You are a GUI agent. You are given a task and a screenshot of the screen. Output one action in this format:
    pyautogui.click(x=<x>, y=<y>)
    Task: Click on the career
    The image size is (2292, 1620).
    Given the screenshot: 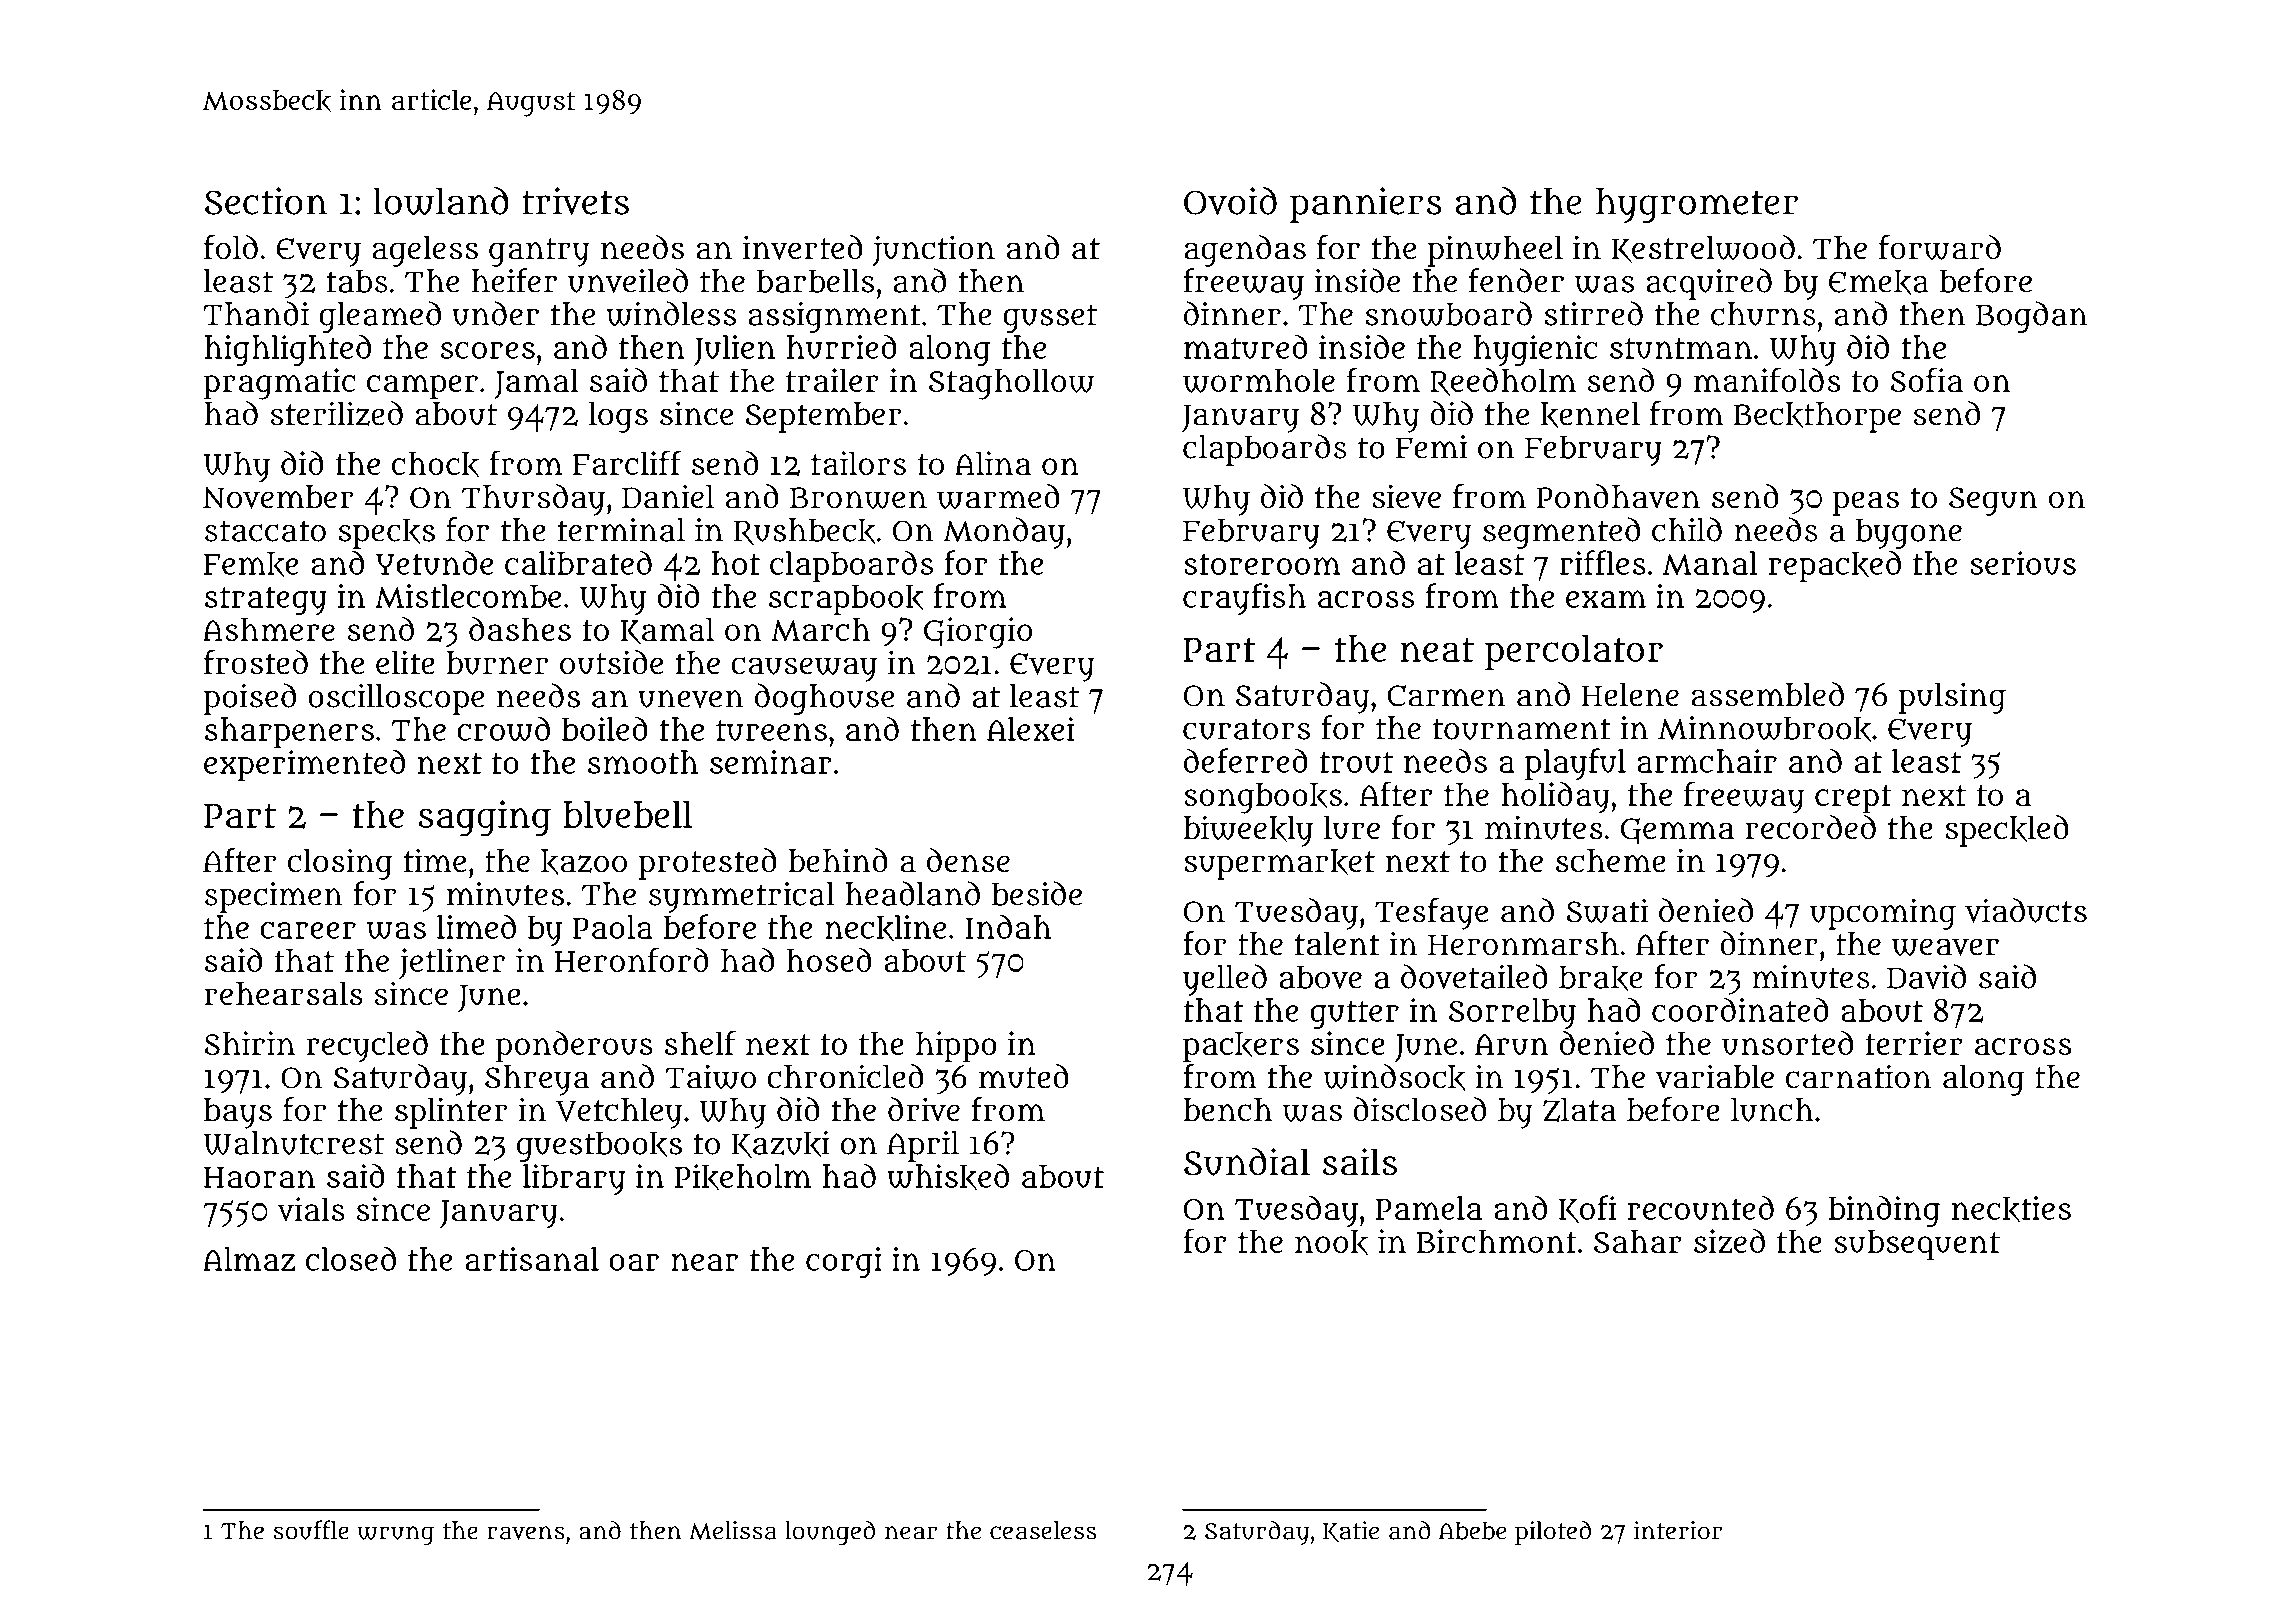 What is the action you would take?
    pyautogui.click(x=308, y=930)
